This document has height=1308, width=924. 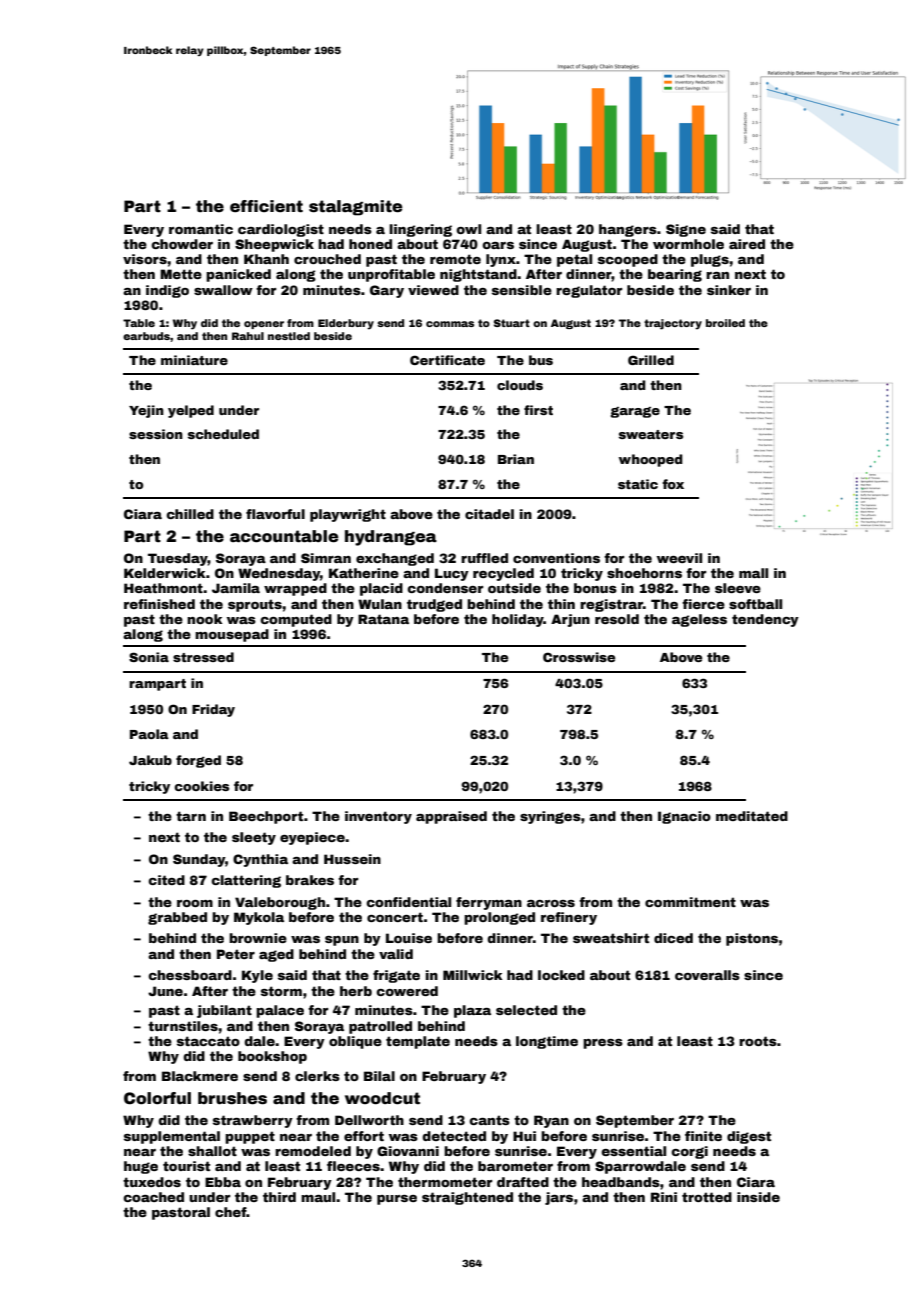 What do you see at coordinates (232, 635) in the document?
I see `mousepad` at bounding box center [232, 635].
